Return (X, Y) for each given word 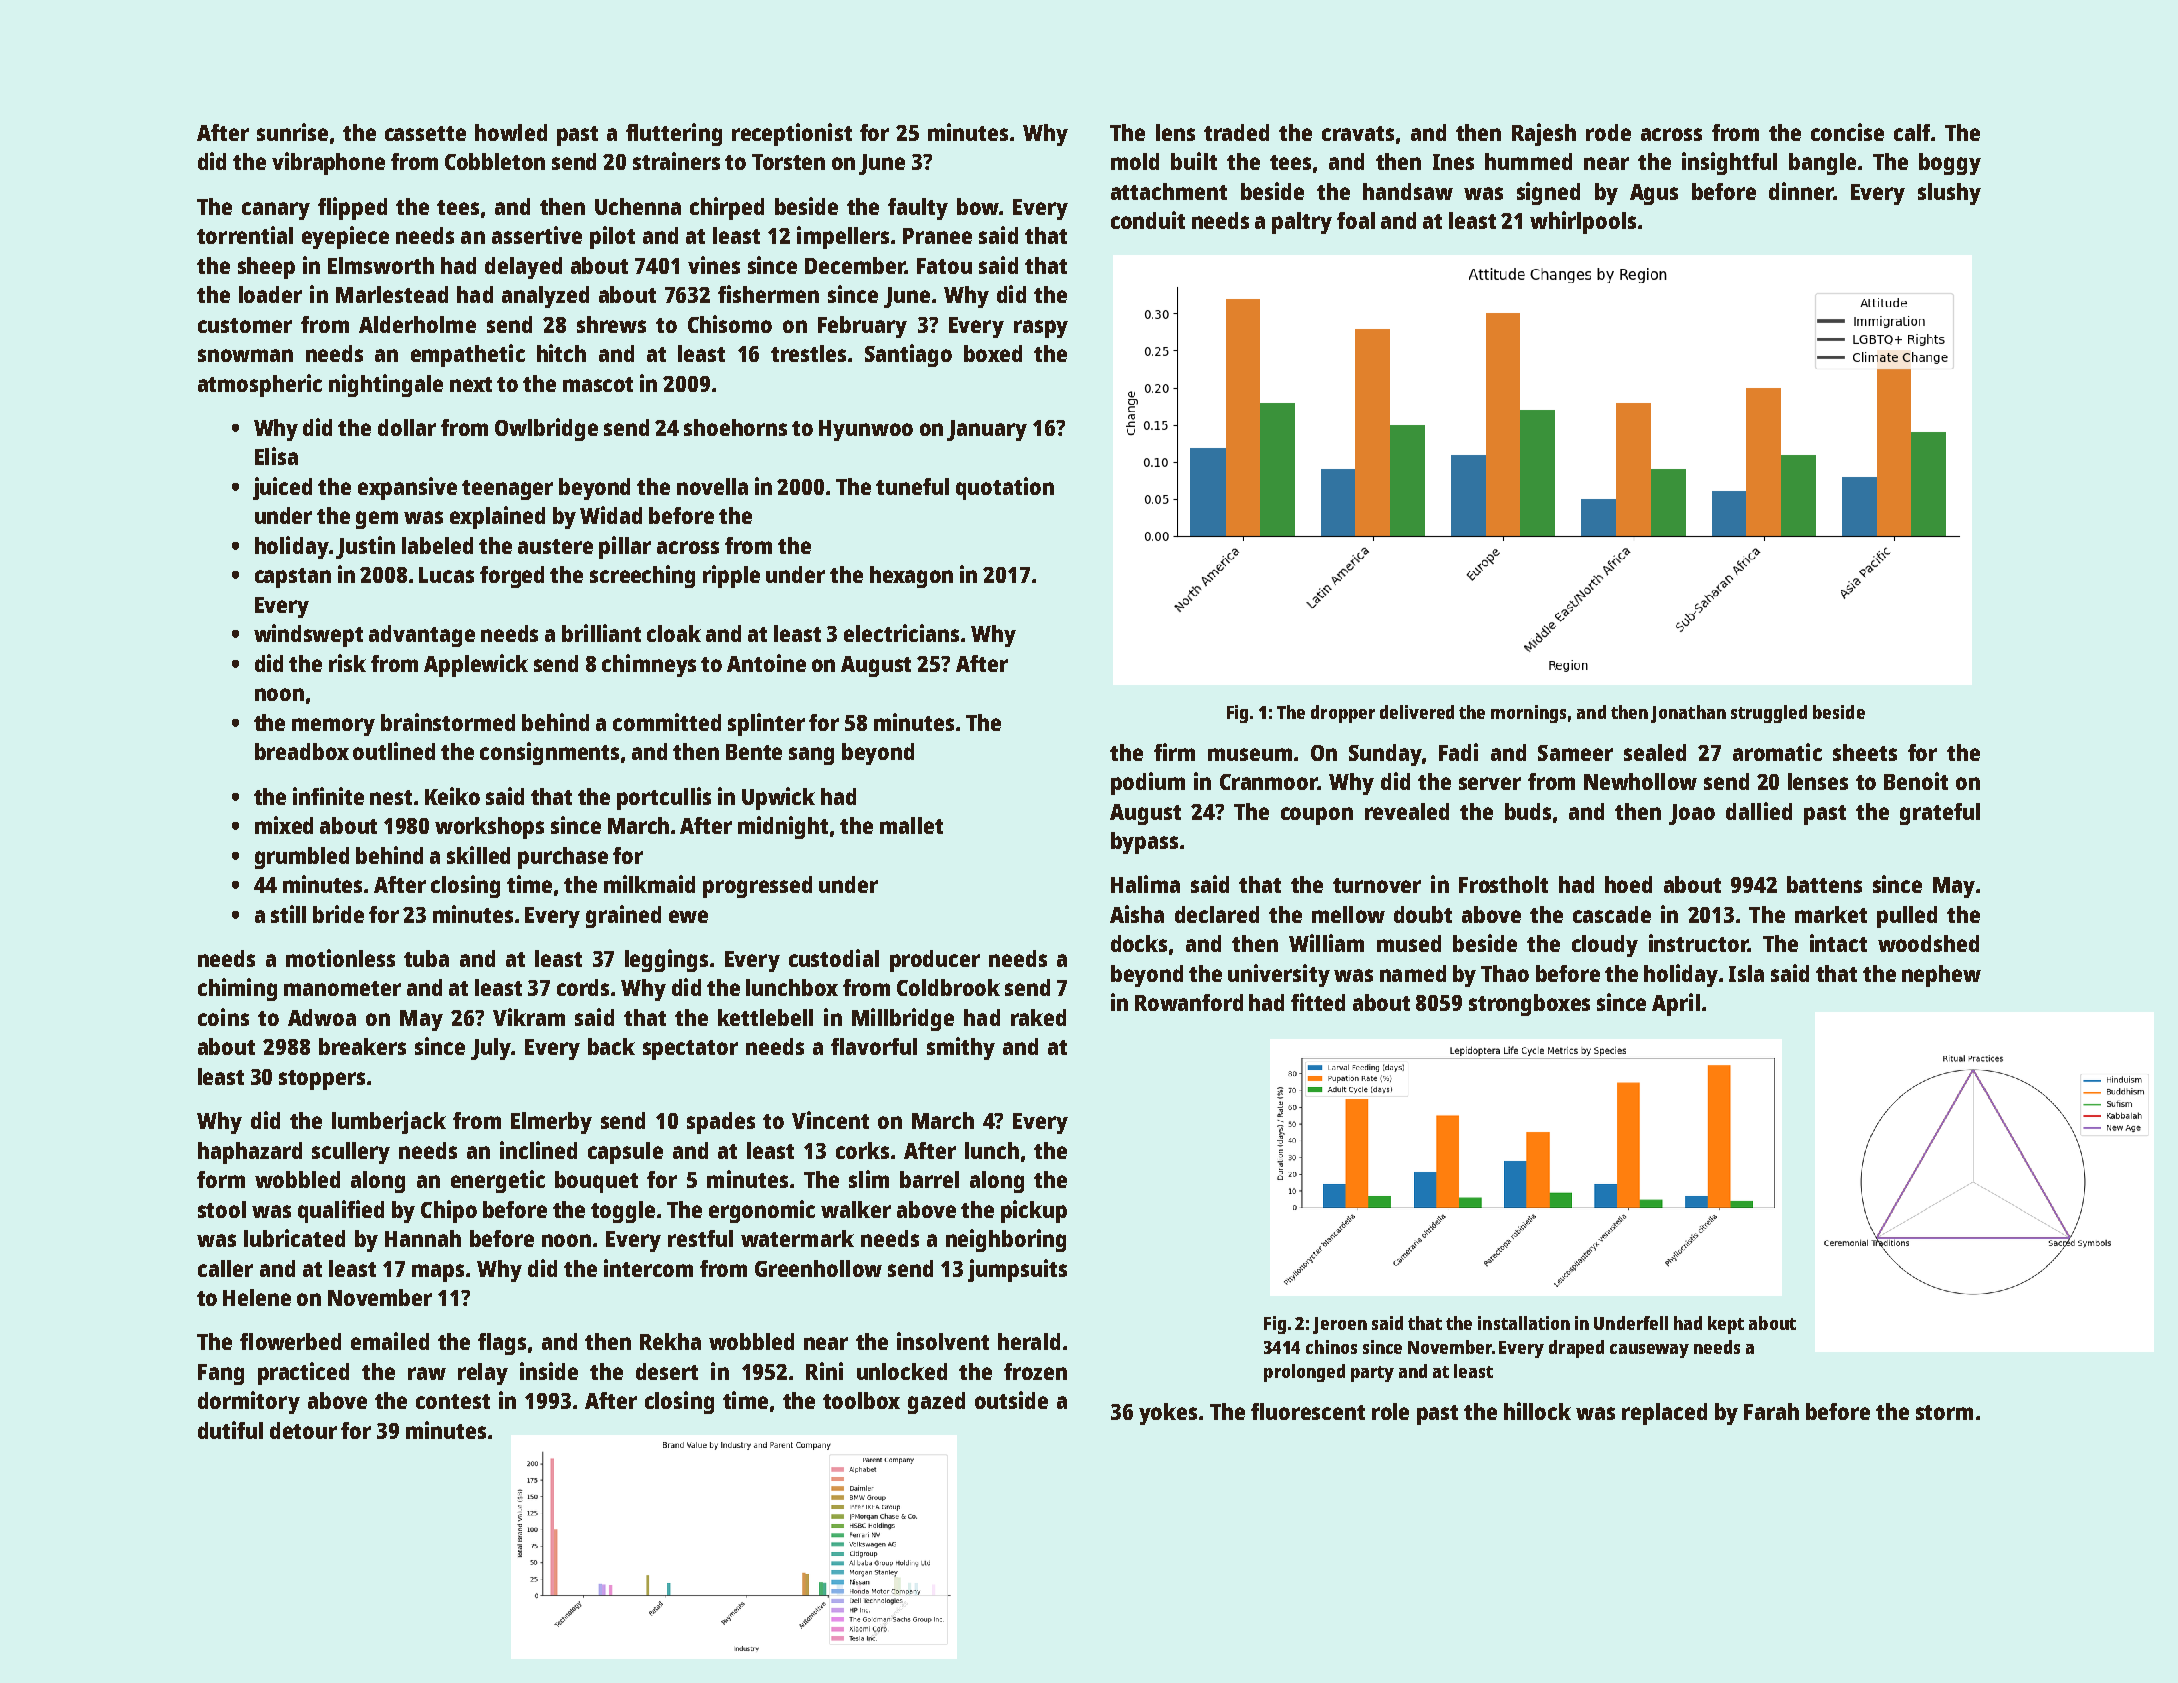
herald (1029, 1341)
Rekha (670, 1341)
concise (1847, 132)
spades (721, 1123)
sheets (1865, 752)
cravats (1358, 133)
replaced (1664, 1414)
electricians (901, 633)
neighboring (1006, 1240)
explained (497, 517)
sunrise (292, 132)
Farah (1771, 1411)
